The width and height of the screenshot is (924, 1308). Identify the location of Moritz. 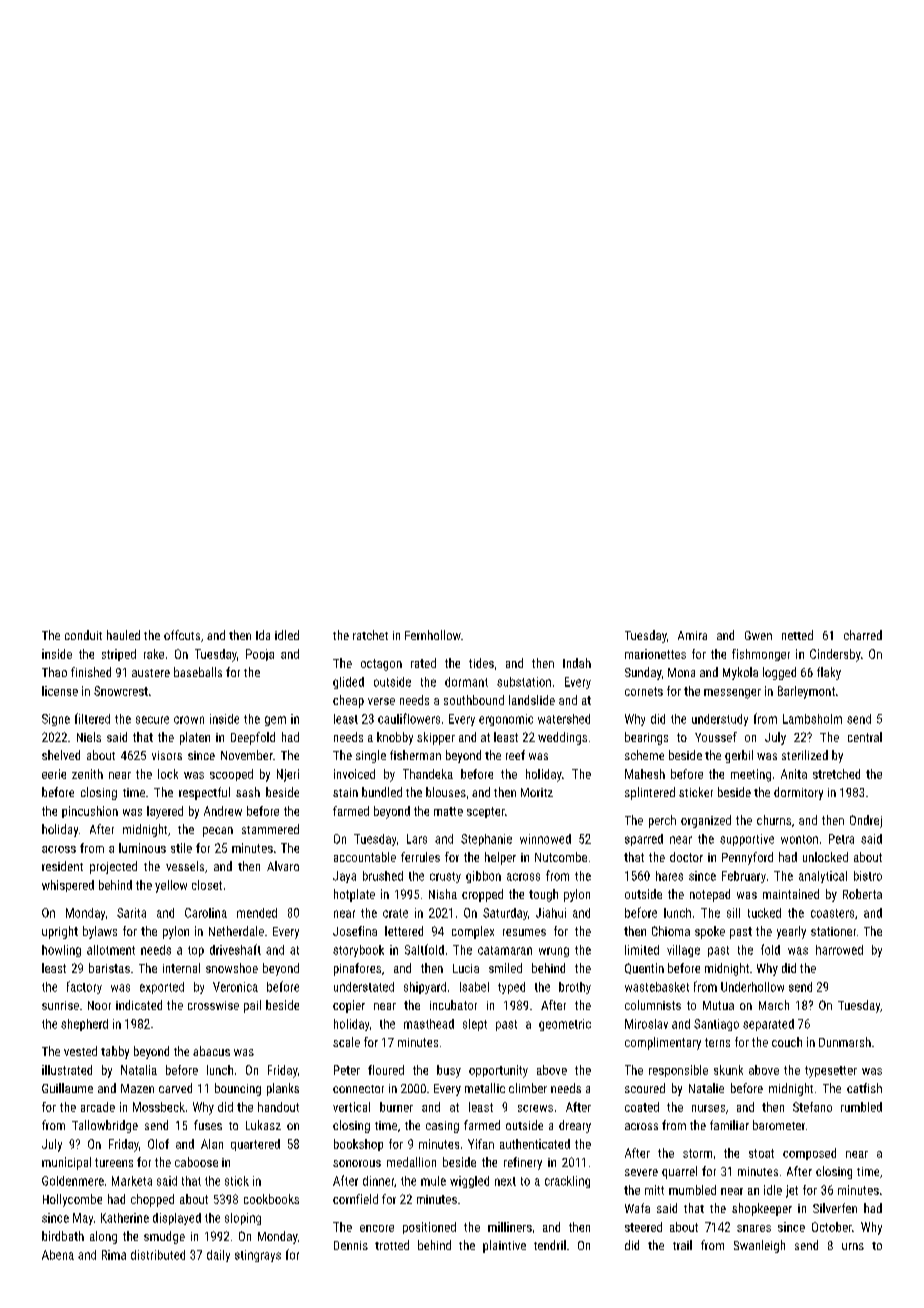
(537, 792).
